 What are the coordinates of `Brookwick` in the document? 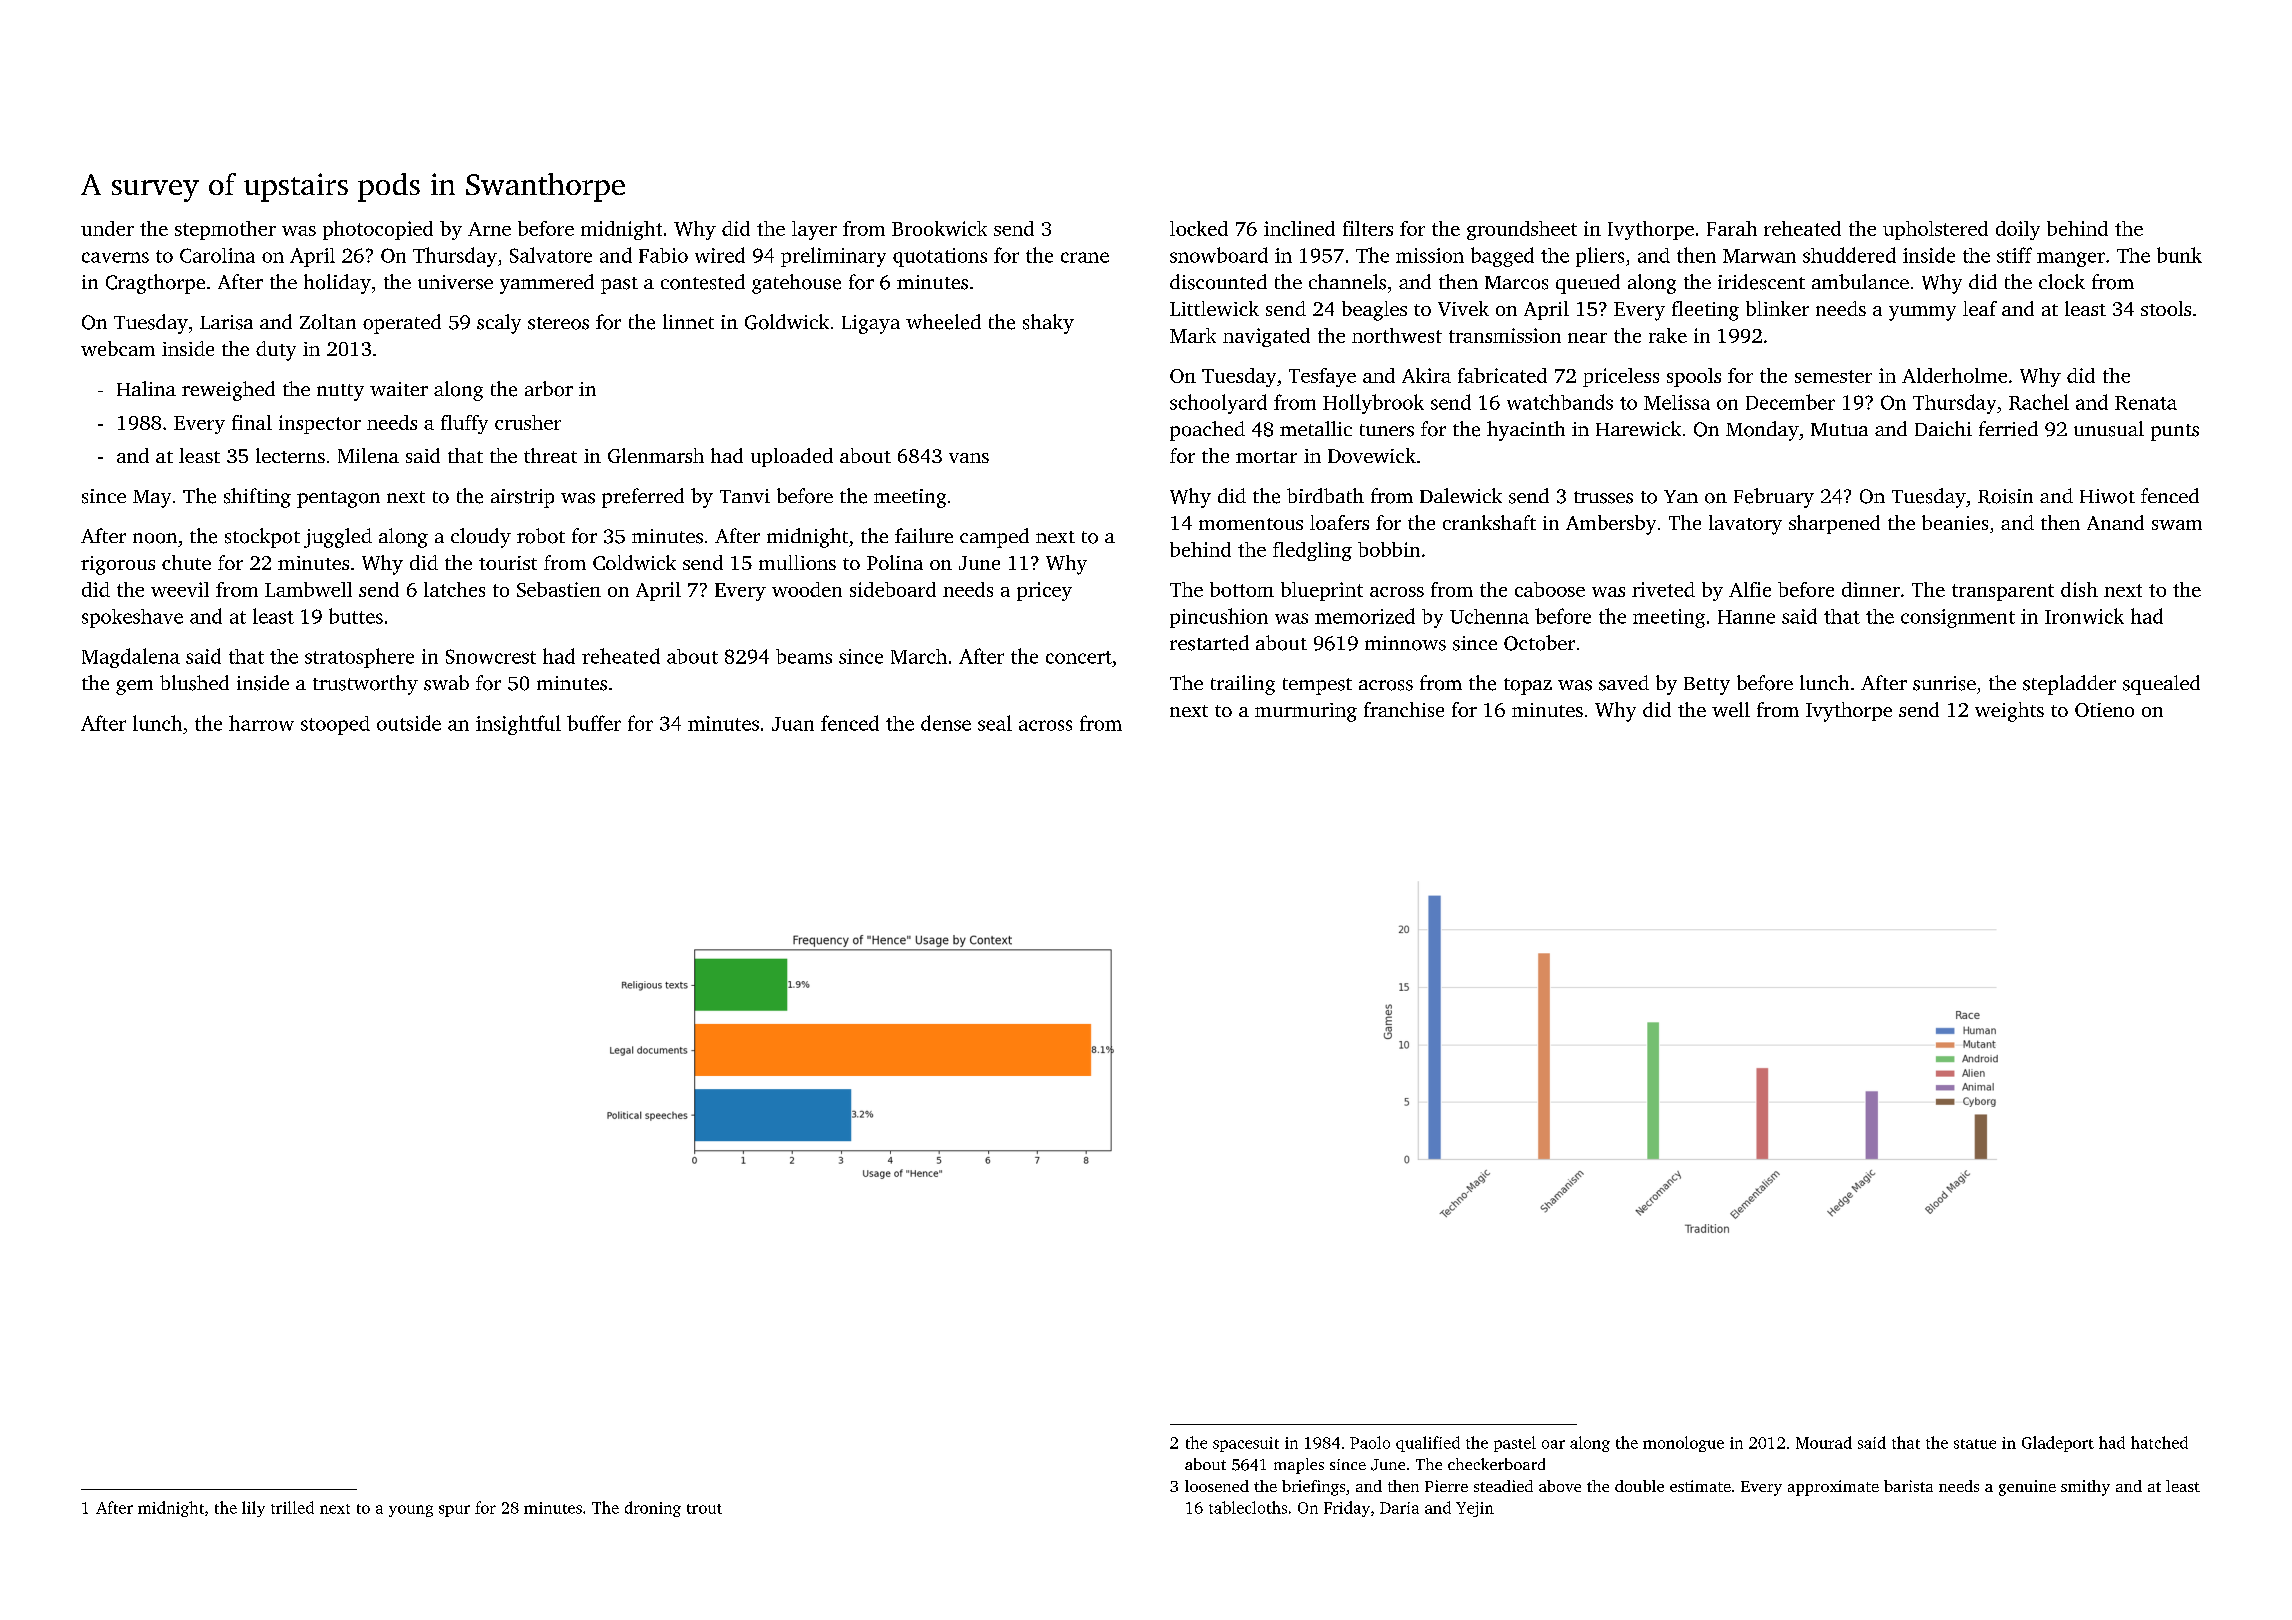 It's located at (939, 228).
